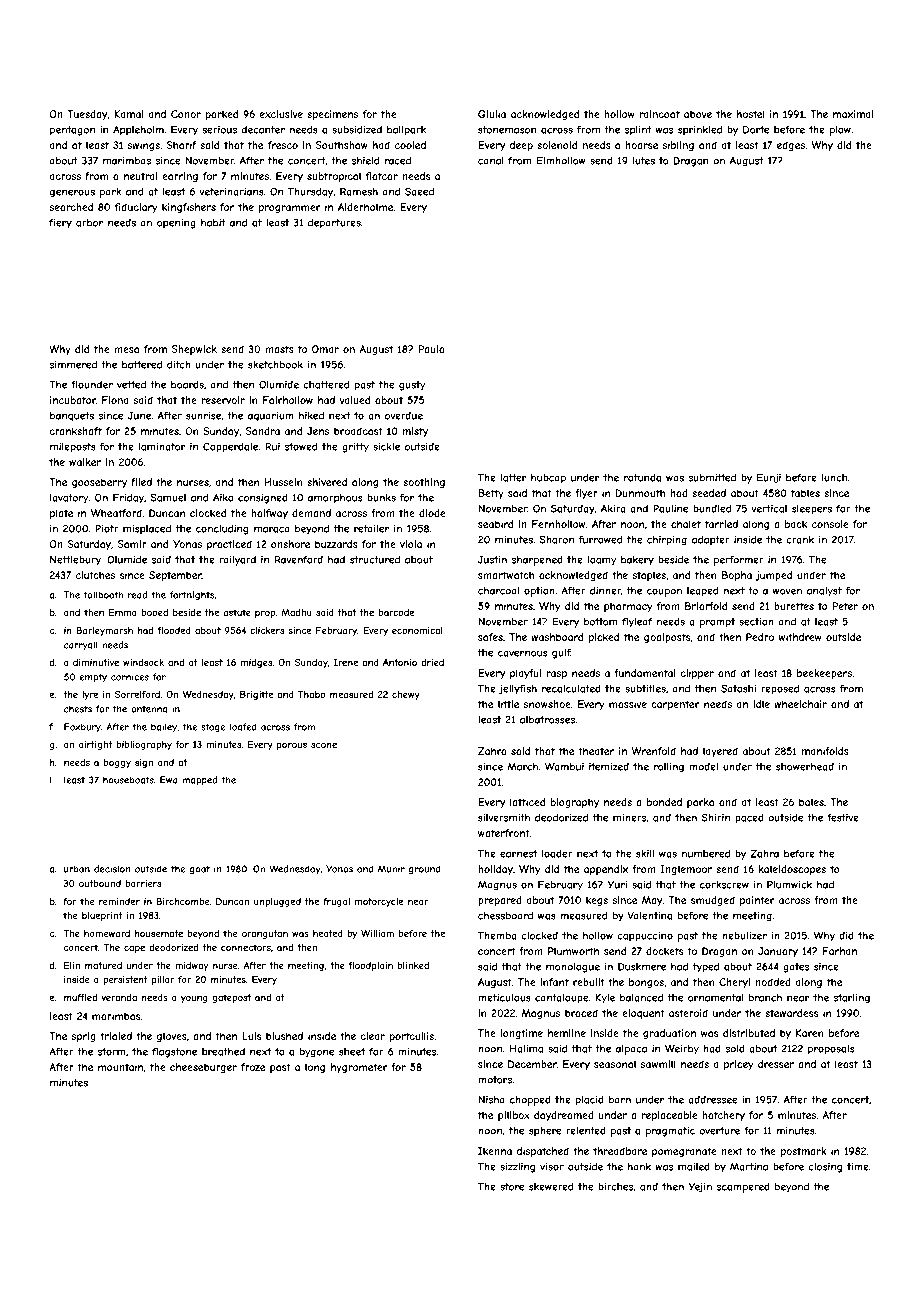  I want to click on bonded, so click(664, 802).
